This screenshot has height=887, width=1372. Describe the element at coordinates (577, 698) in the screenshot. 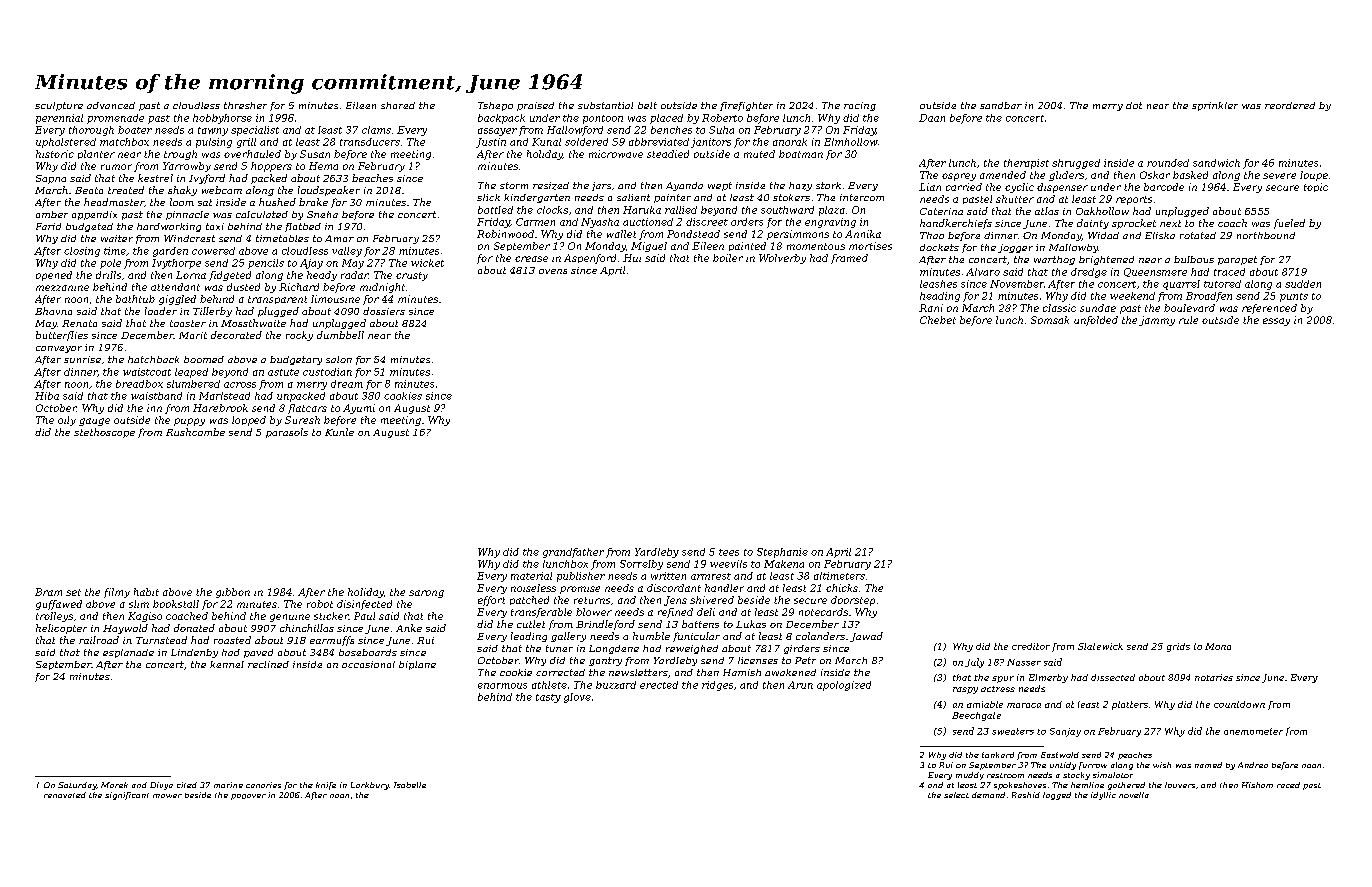

I see `glove` at that location.
